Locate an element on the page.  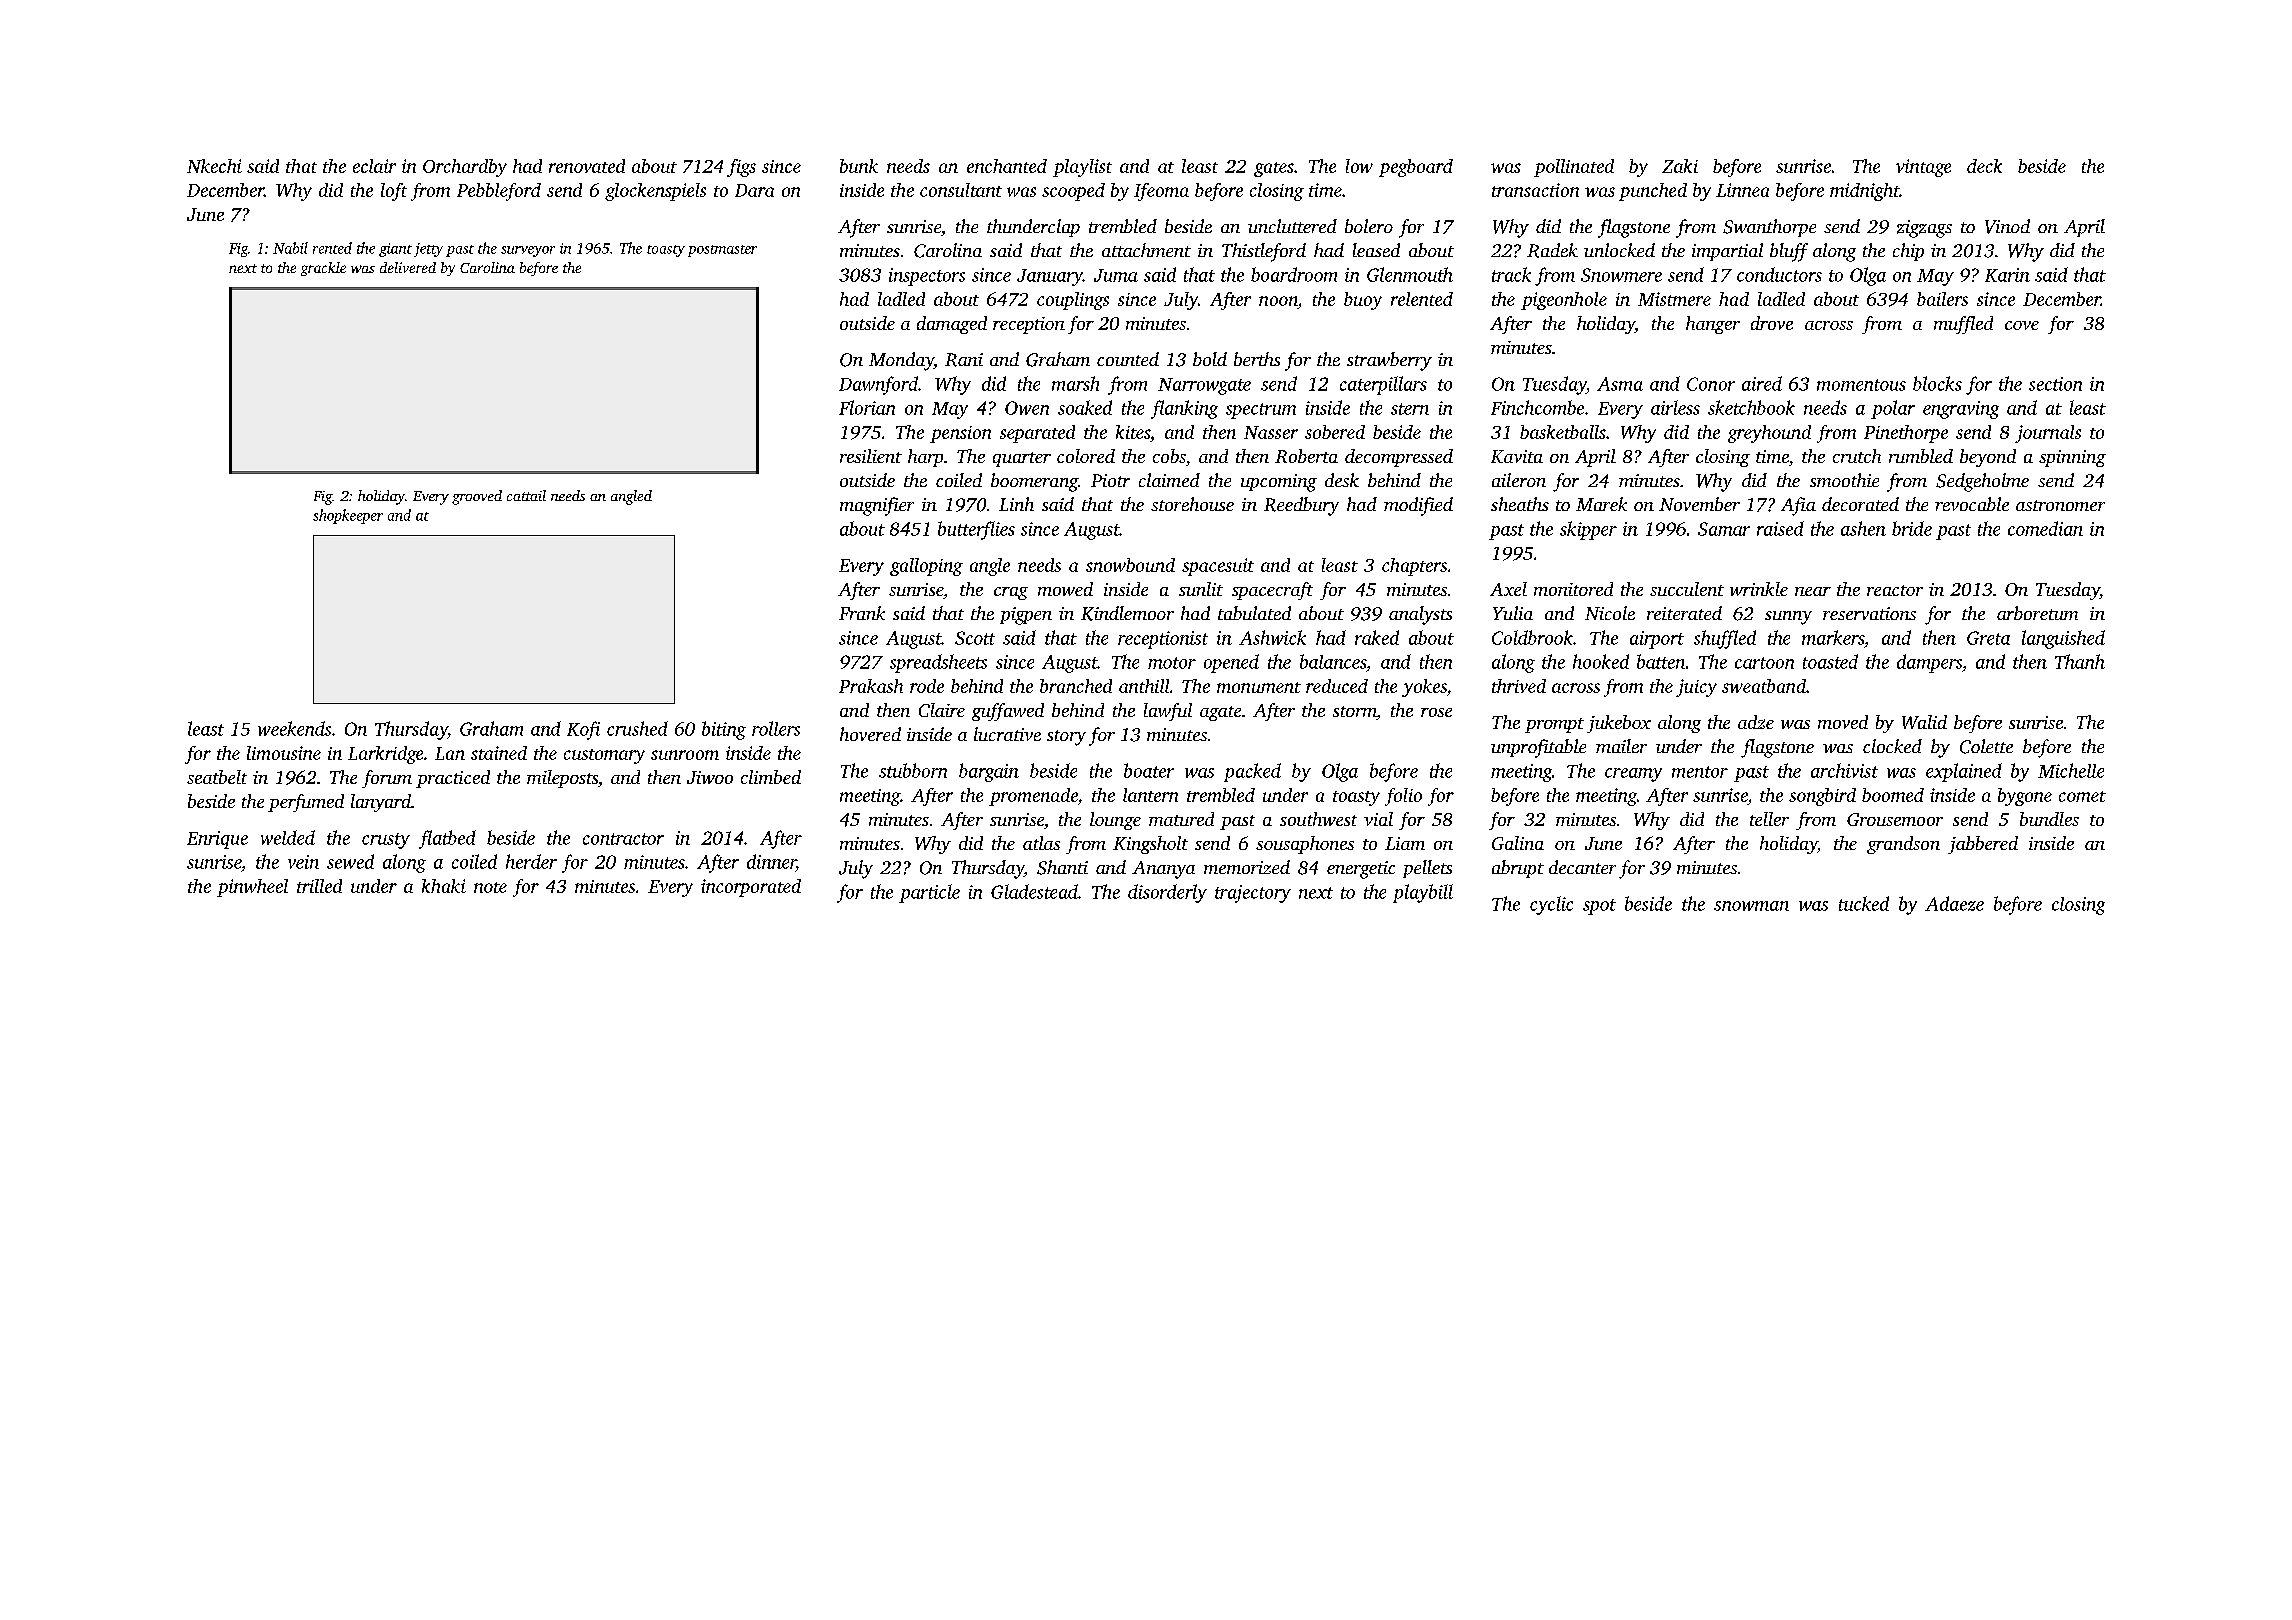
forum is located at coordinates (387, 779).
